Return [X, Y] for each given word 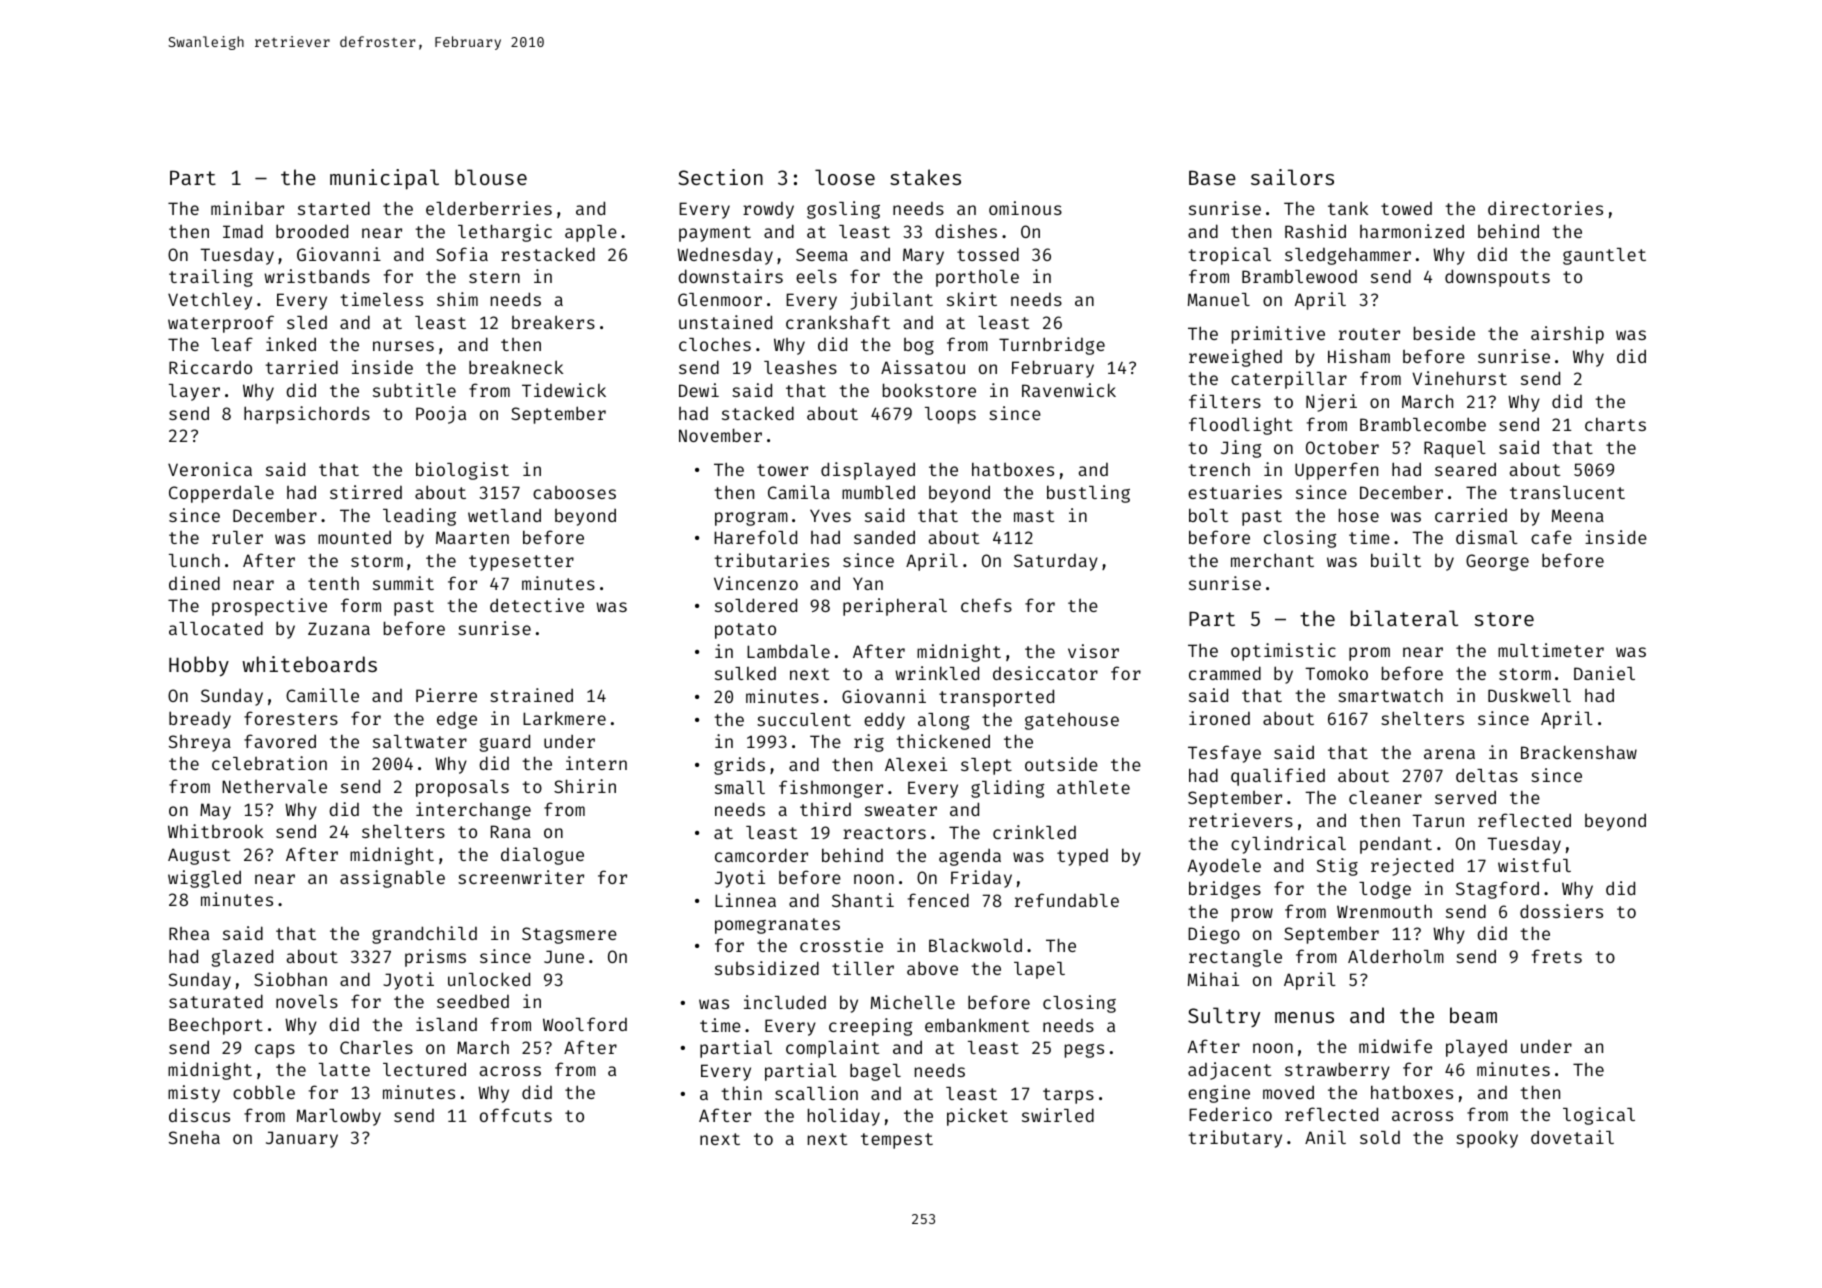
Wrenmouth [1384, 911]
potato [745, 631]
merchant [1272, 560]
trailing [211, 278]
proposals [462, 788]
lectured [424, 1069]
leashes [800, 367]
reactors [884, 833]
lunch [194, 560]
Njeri [1331, 403]
